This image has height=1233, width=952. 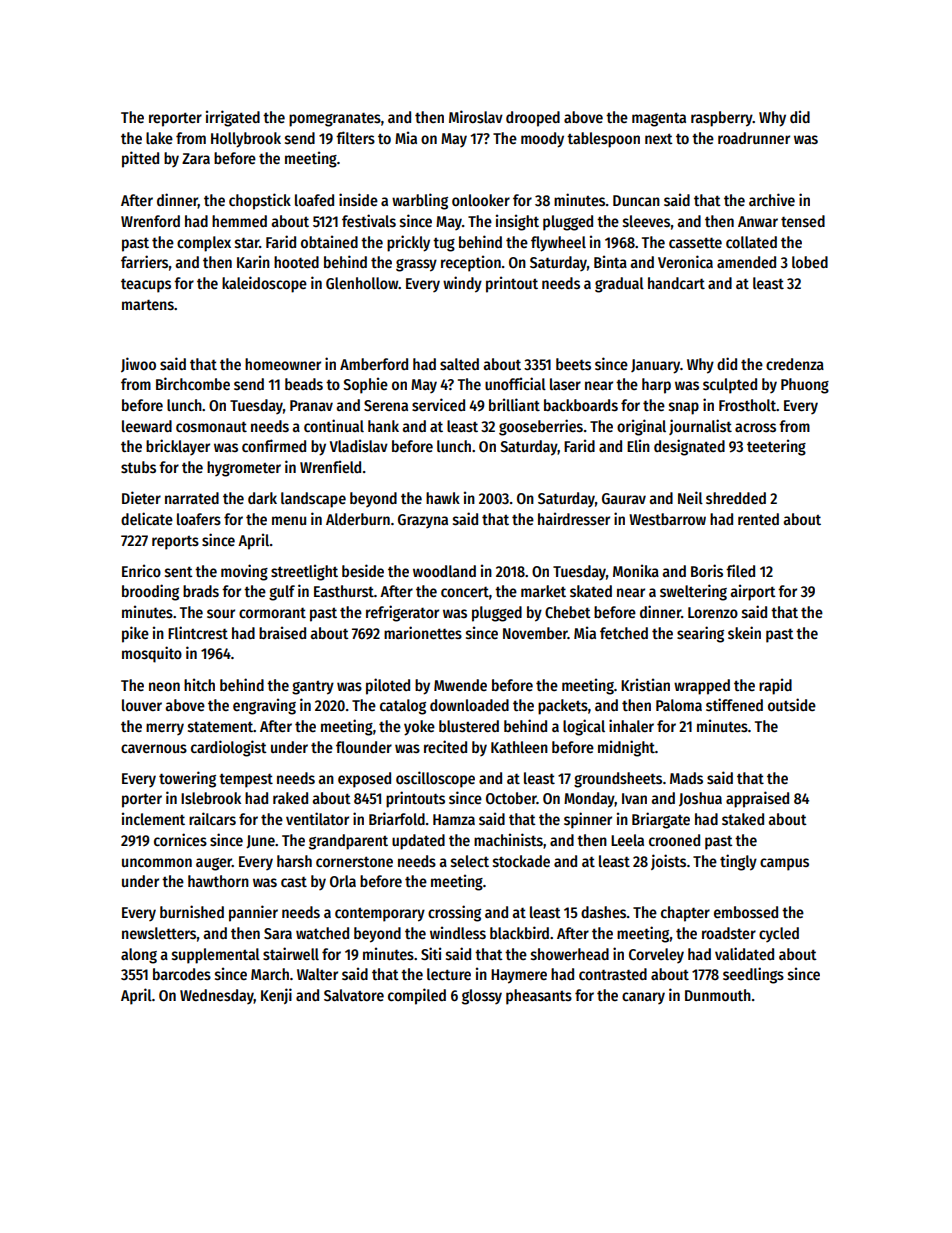 What do you see at coordinates (730, 386) in the image?
I see `sculpted` at bounding box center [730, 386].
